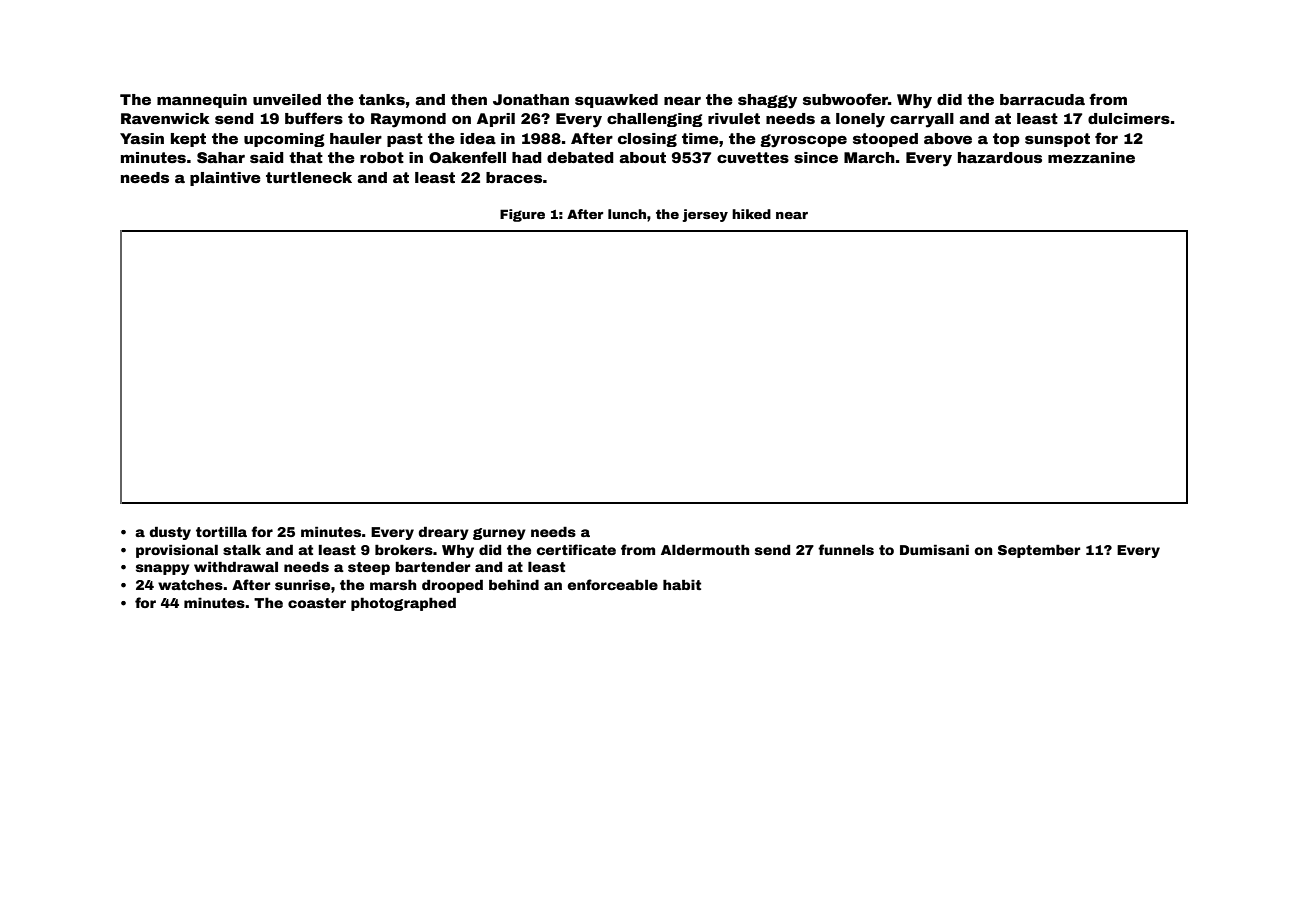 Image resolution: width=1308 pixels, height=924 pixels. What do you see at coordinates (225, 179) in the page?
I see `plaintive` at bounding box center [225, 179].
